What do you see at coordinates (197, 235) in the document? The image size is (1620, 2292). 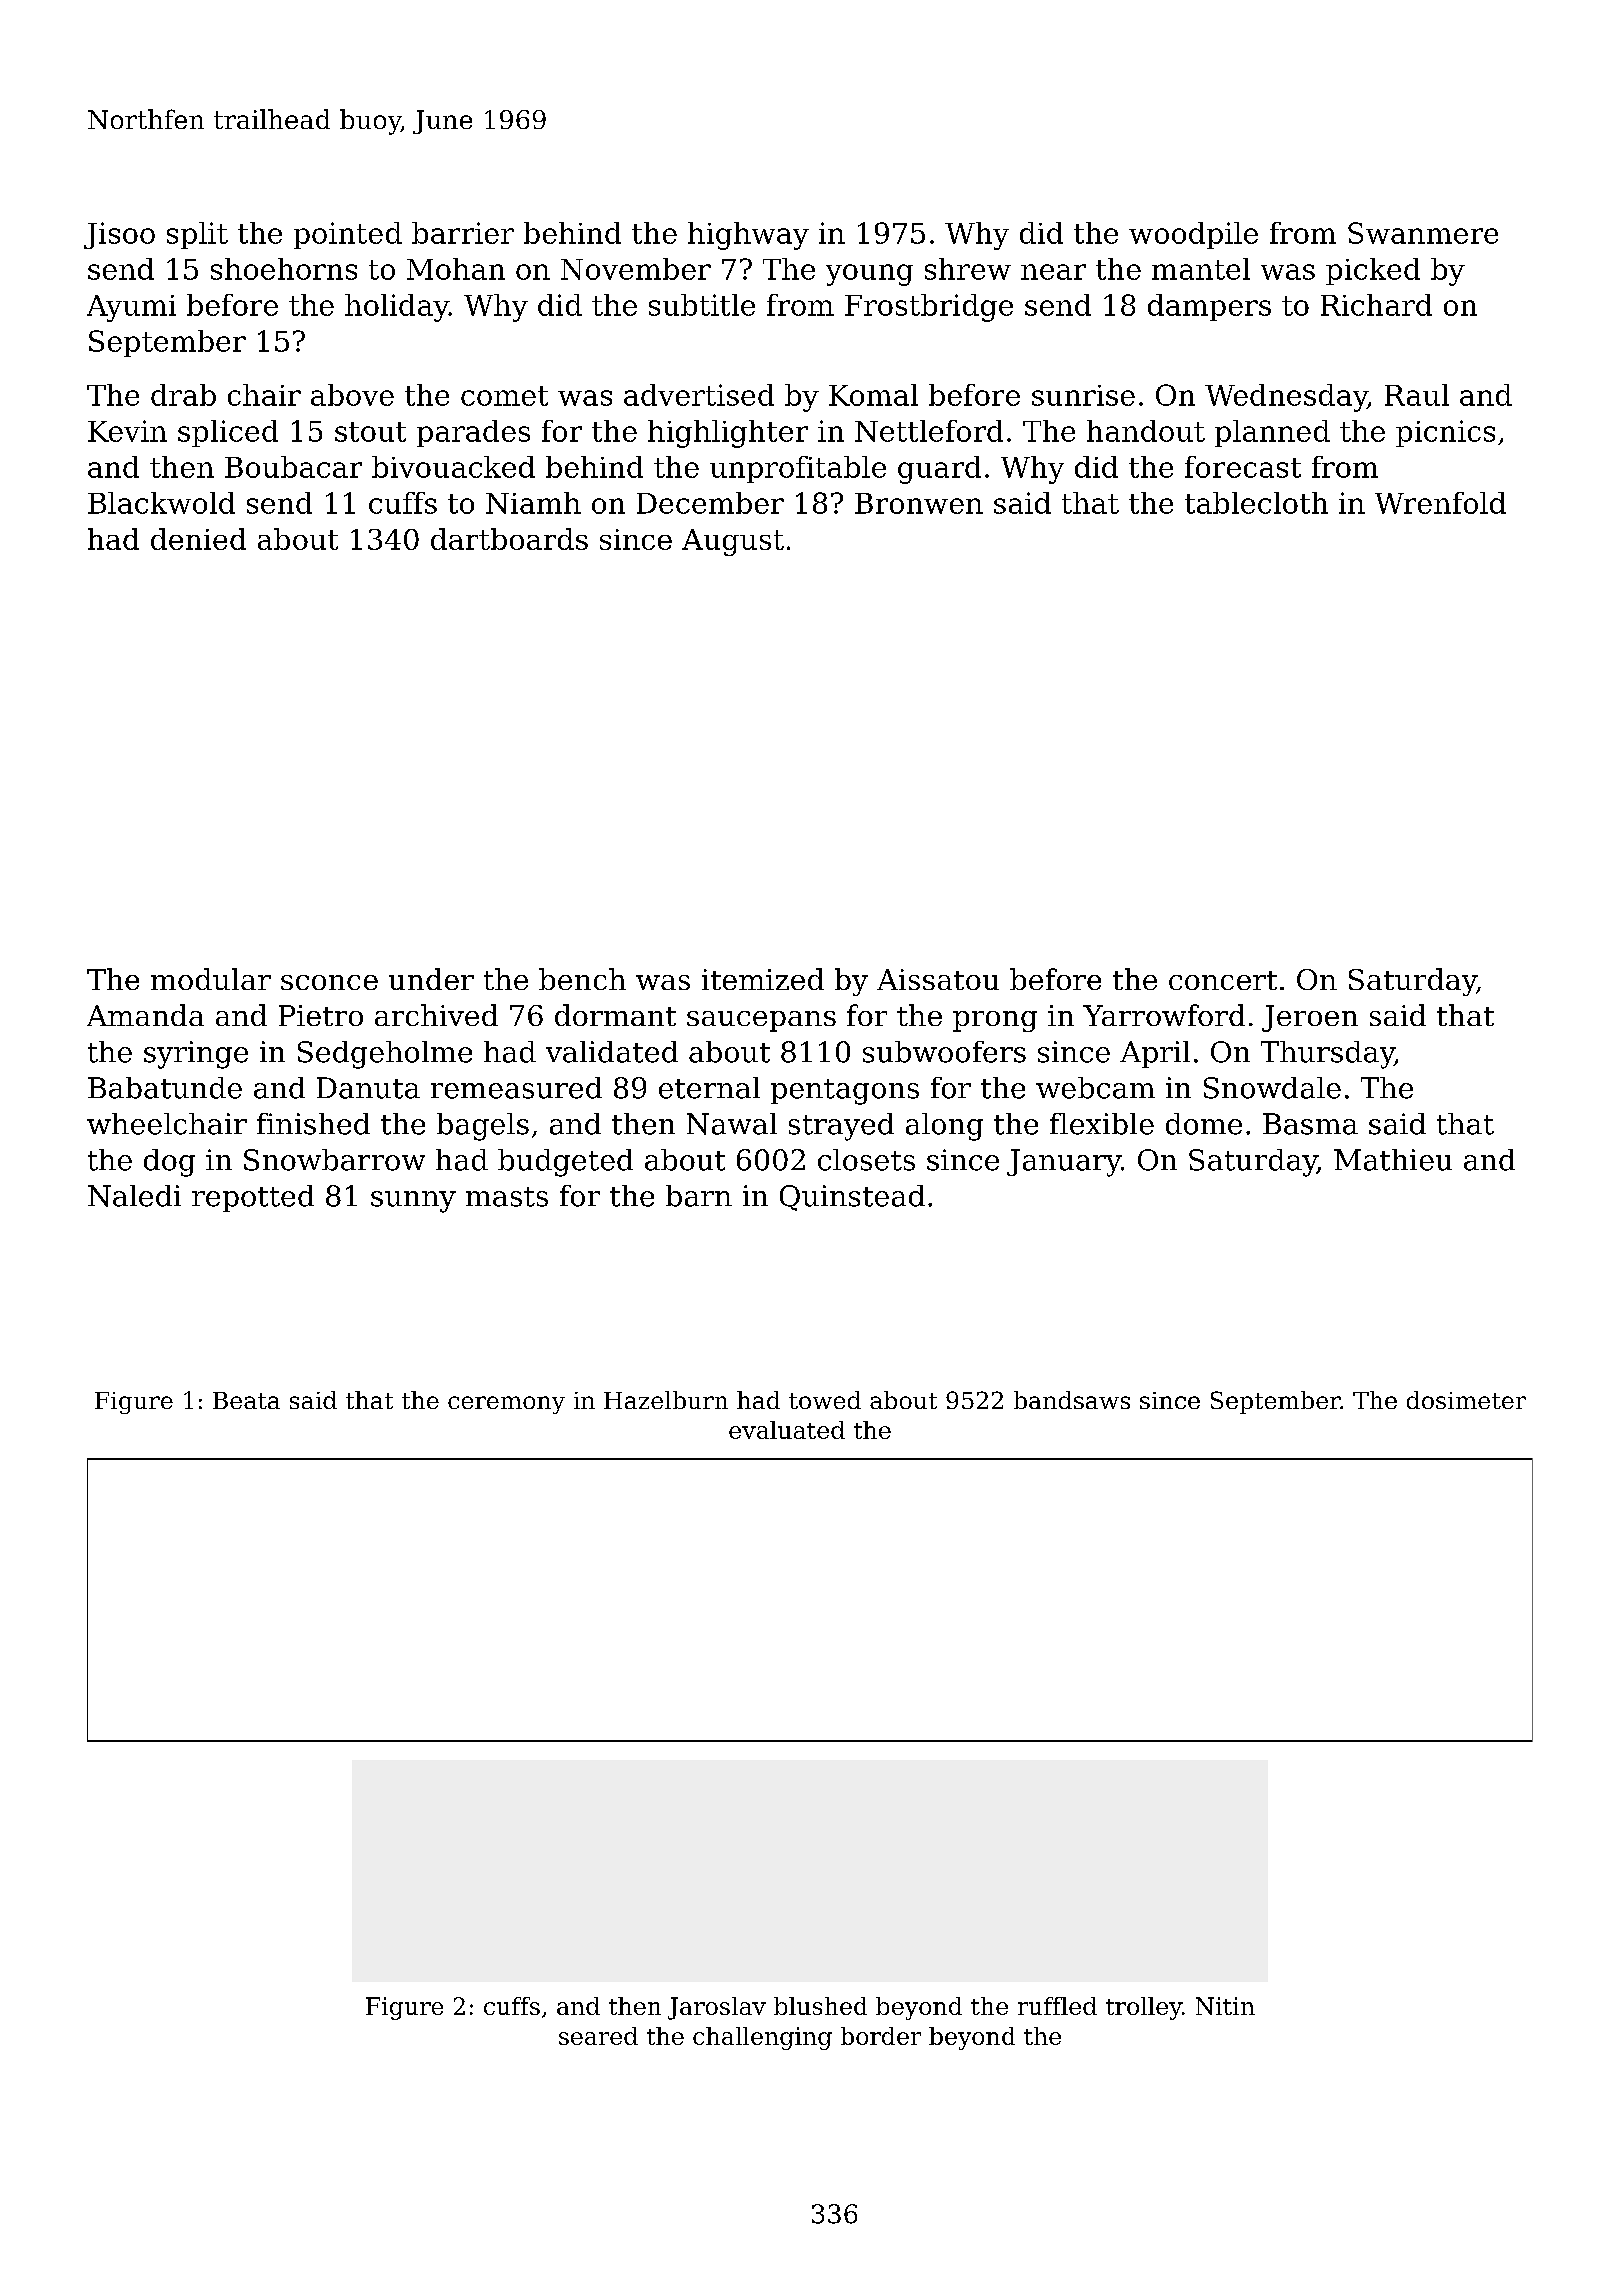 I see `split` at bounding box center [197, 235].
